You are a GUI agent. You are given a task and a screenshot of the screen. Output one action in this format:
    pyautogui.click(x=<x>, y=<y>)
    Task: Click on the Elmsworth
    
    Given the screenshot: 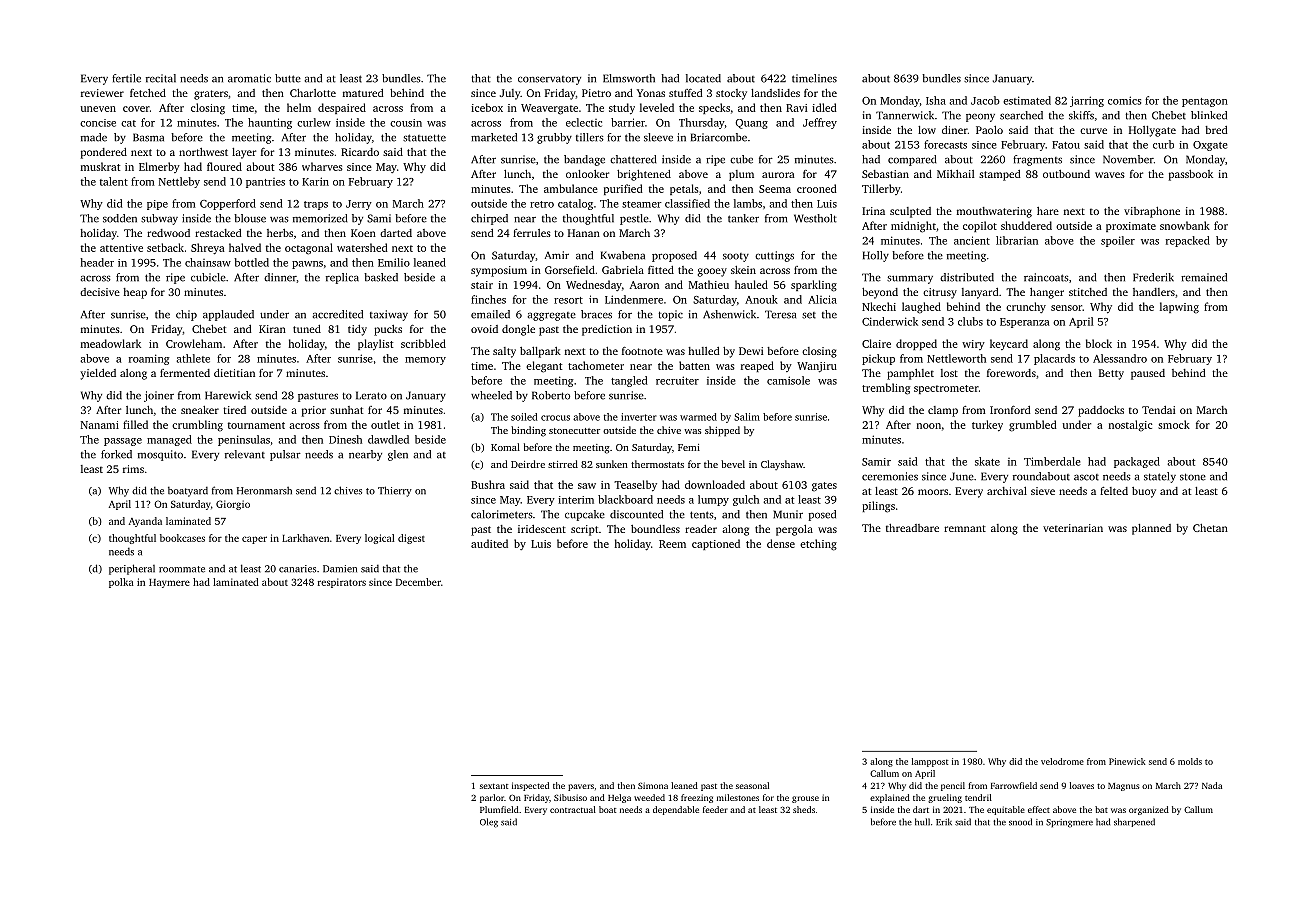 What is the action you would take?
    pyautogui.click(x=629, y=78)
